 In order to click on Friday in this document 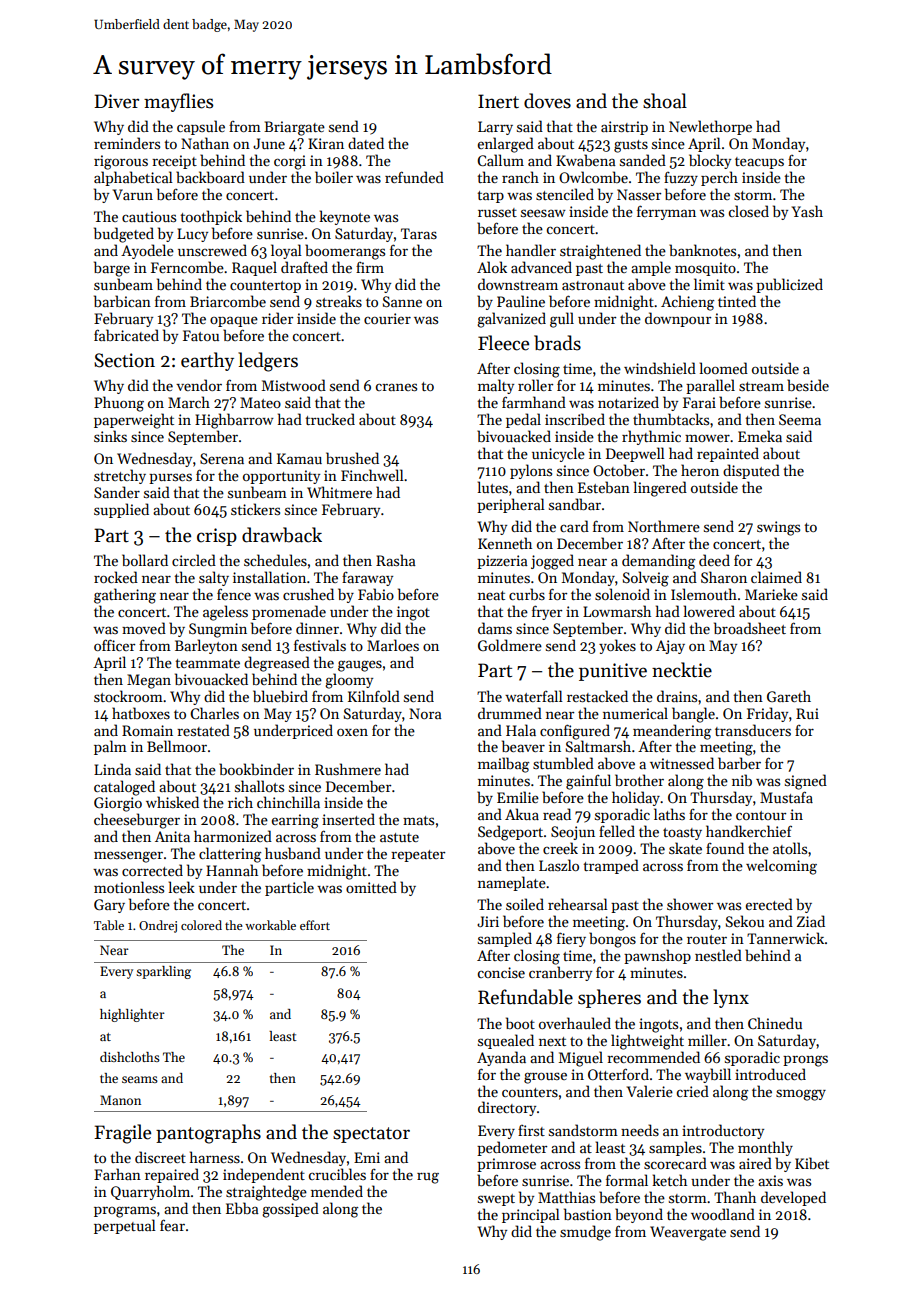, I will do `click(767, 714)`.
